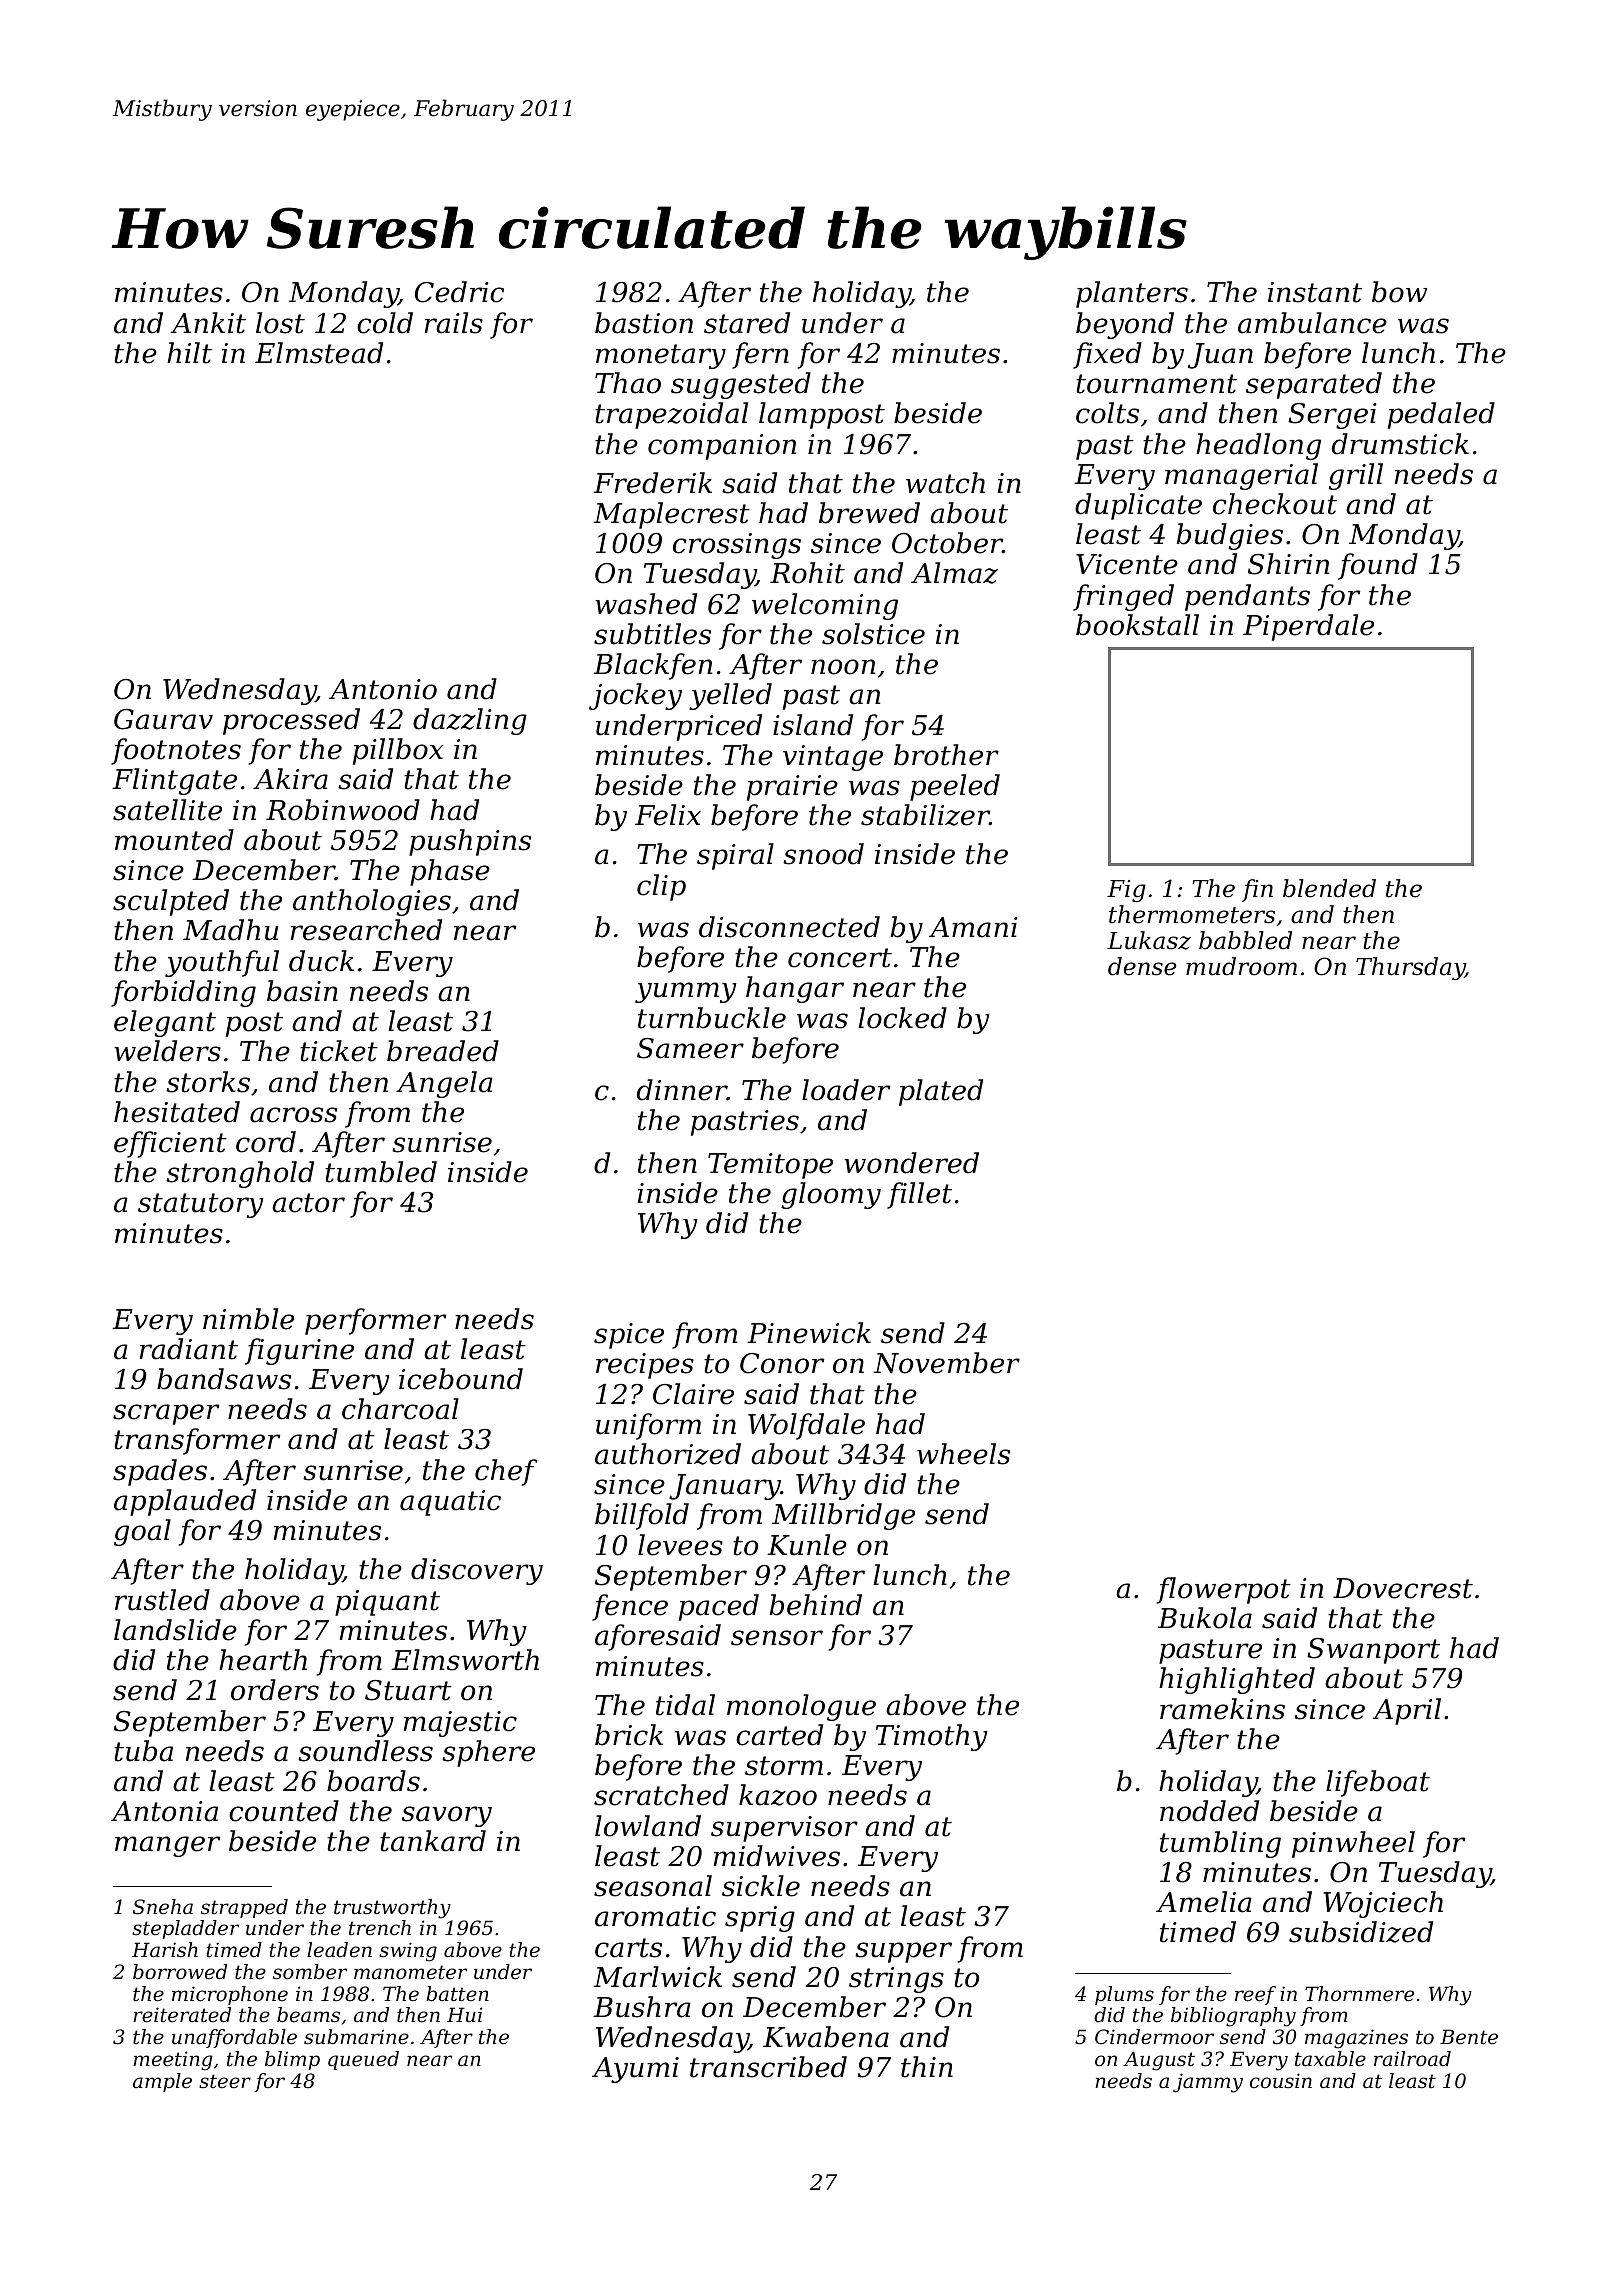 This screenshot has height=2292, width=1620. What do you see at coordinates (175, 1630) in the screenshot?
I see `landslide` at bounding box center [175, 1630].
